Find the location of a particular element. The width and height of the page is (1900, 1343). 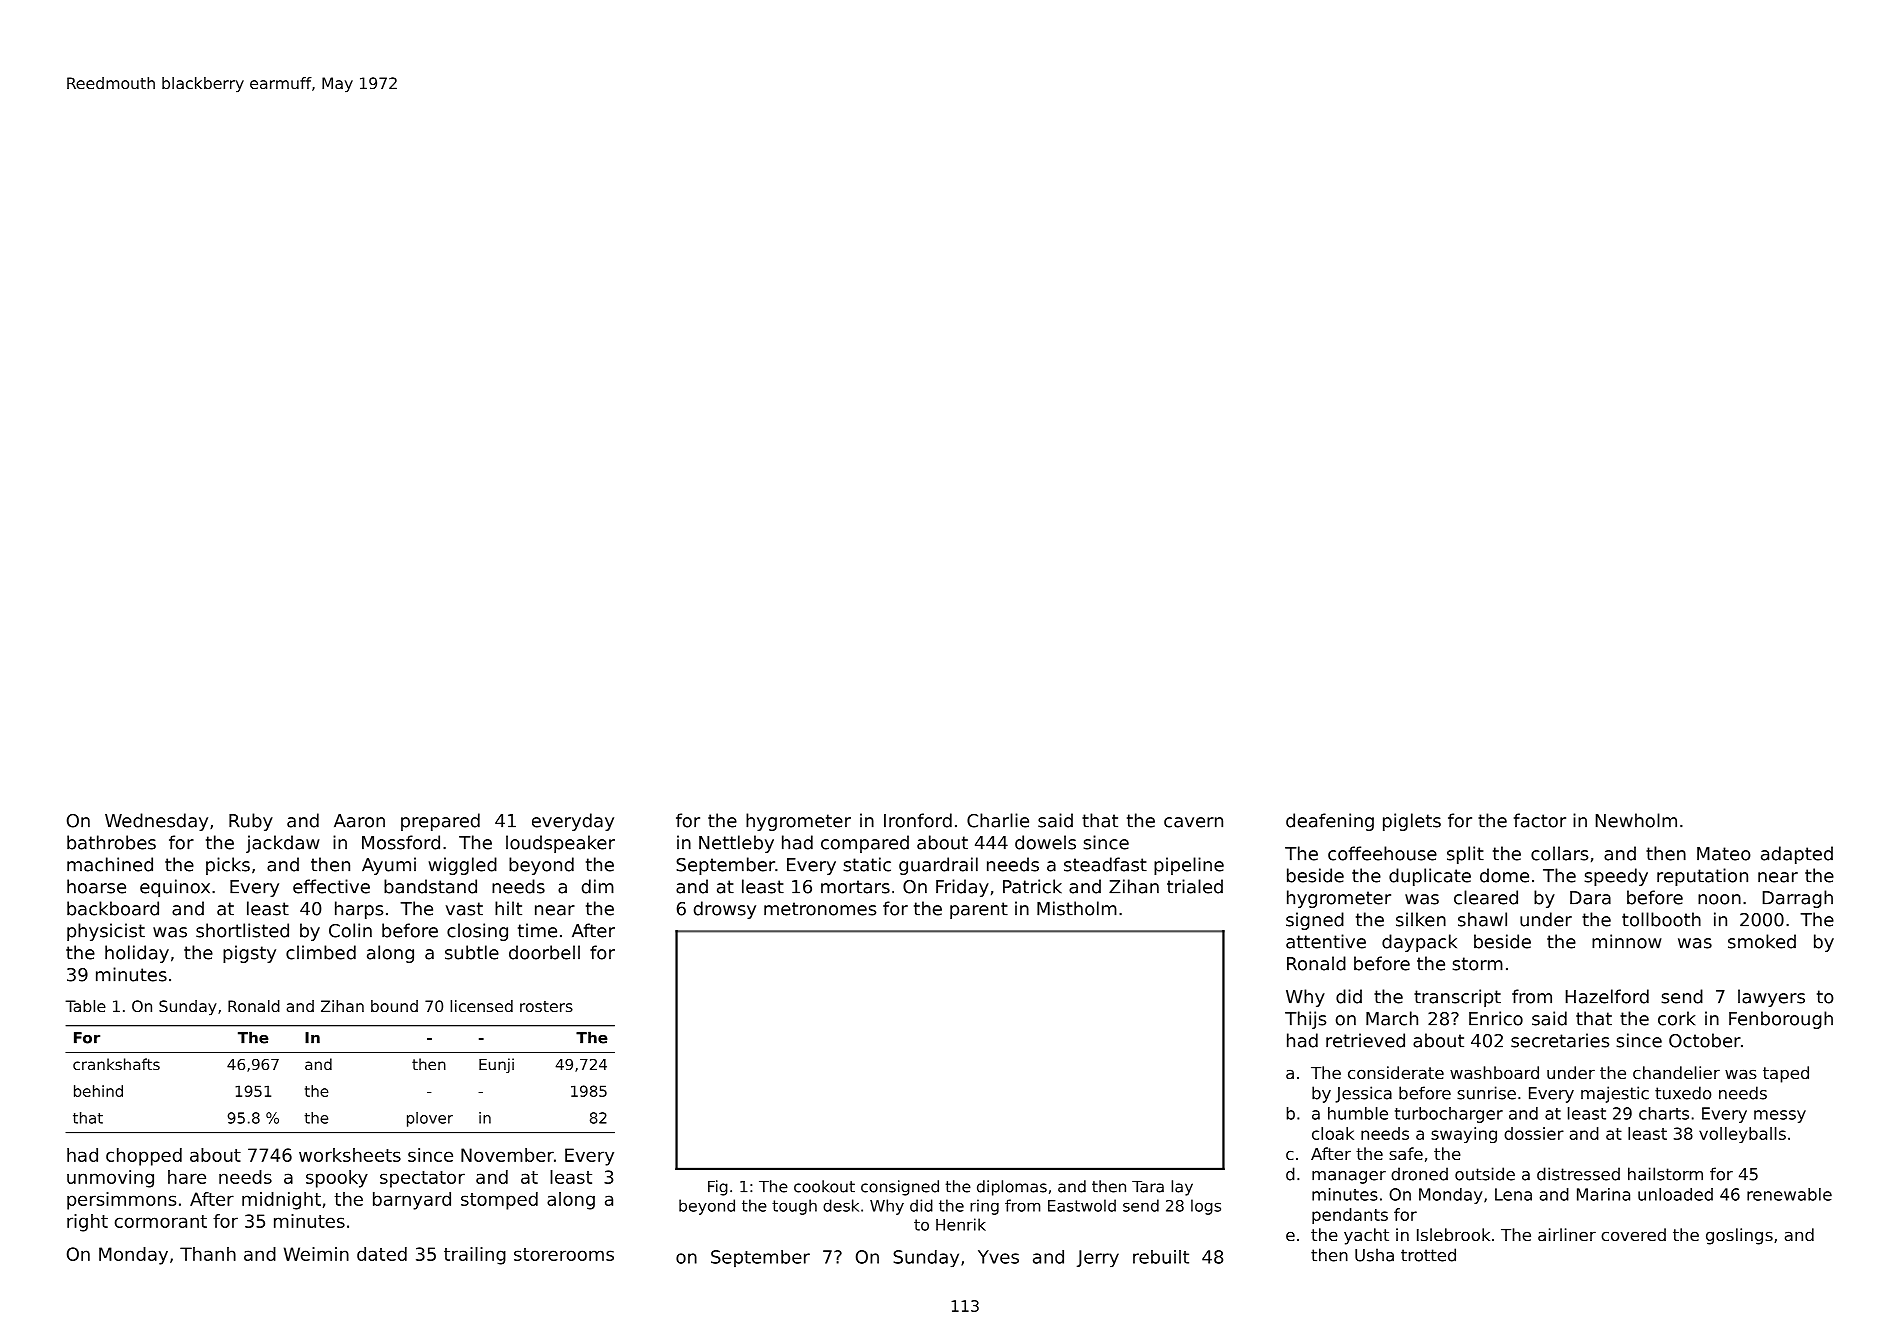

cavern is located at coordinates (1193, 822).
